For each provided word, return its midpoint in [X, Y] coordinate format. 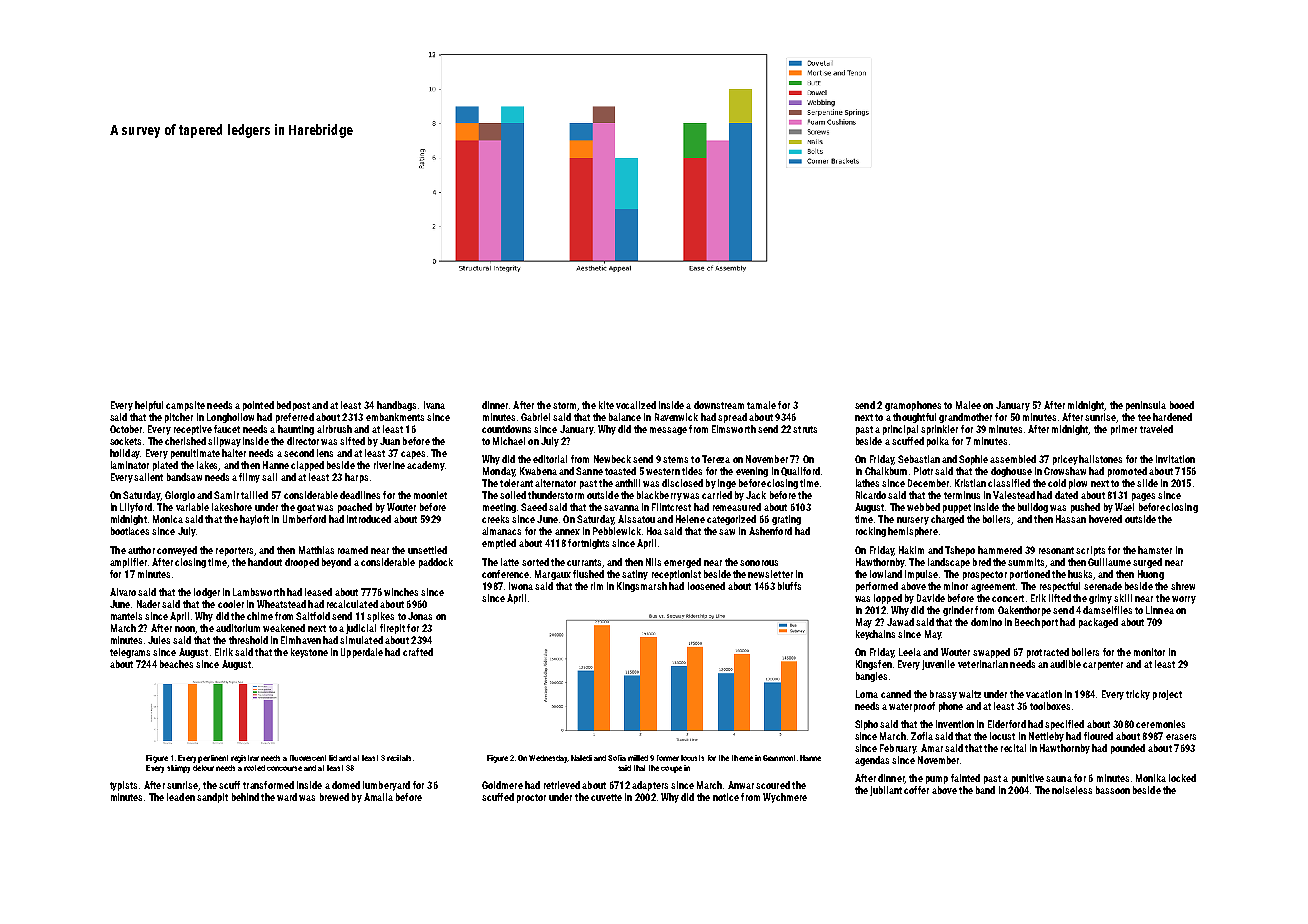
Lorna [867, 694]
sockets [125, 441]
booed [1182, 405]
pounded [1128, 749]
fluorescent [308, 758]
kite [606, 405]
